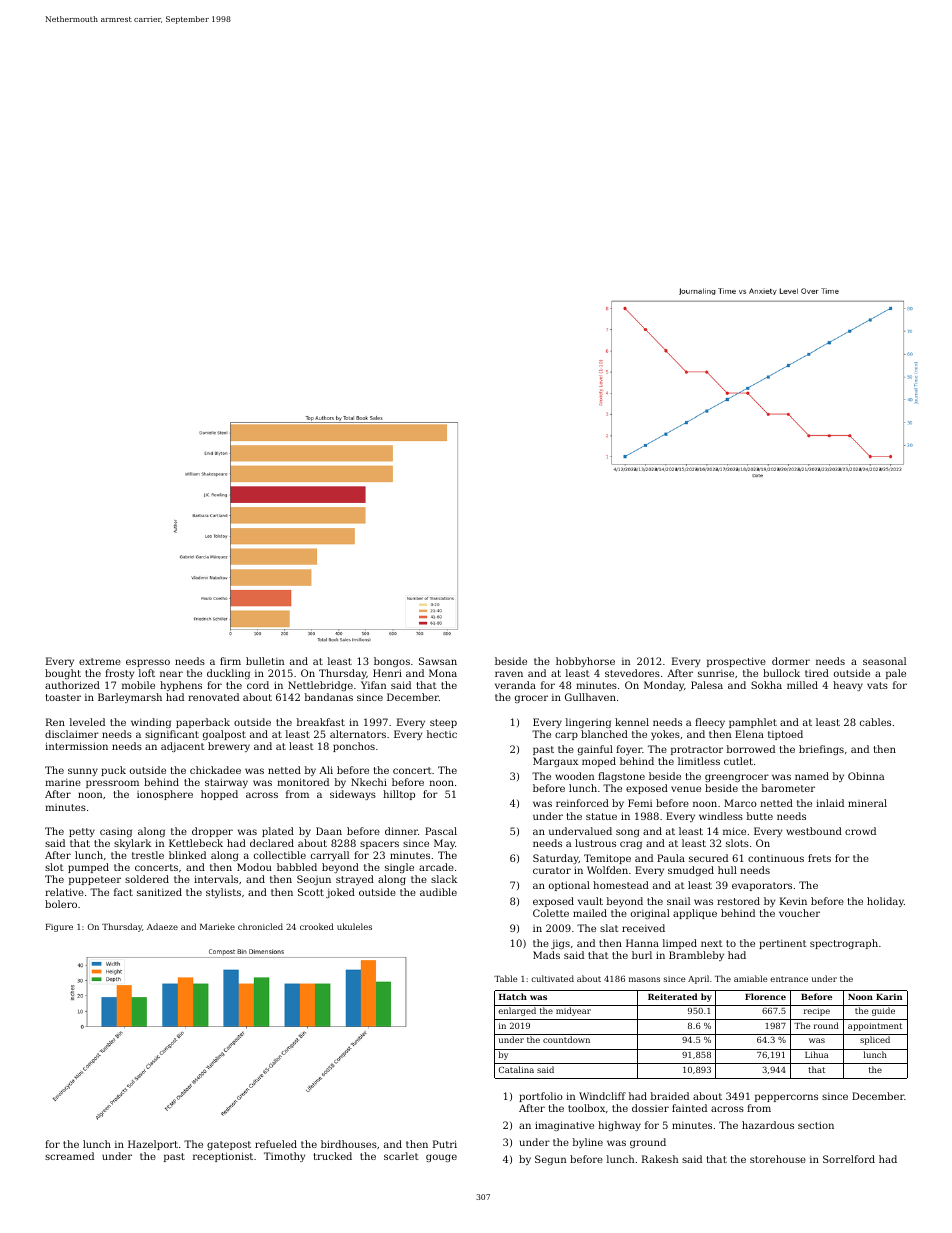 The image size is (952, 1233). Describe the element at coordinates (153, 1145) in the screenshot. I see `Hazelport` at that location.
